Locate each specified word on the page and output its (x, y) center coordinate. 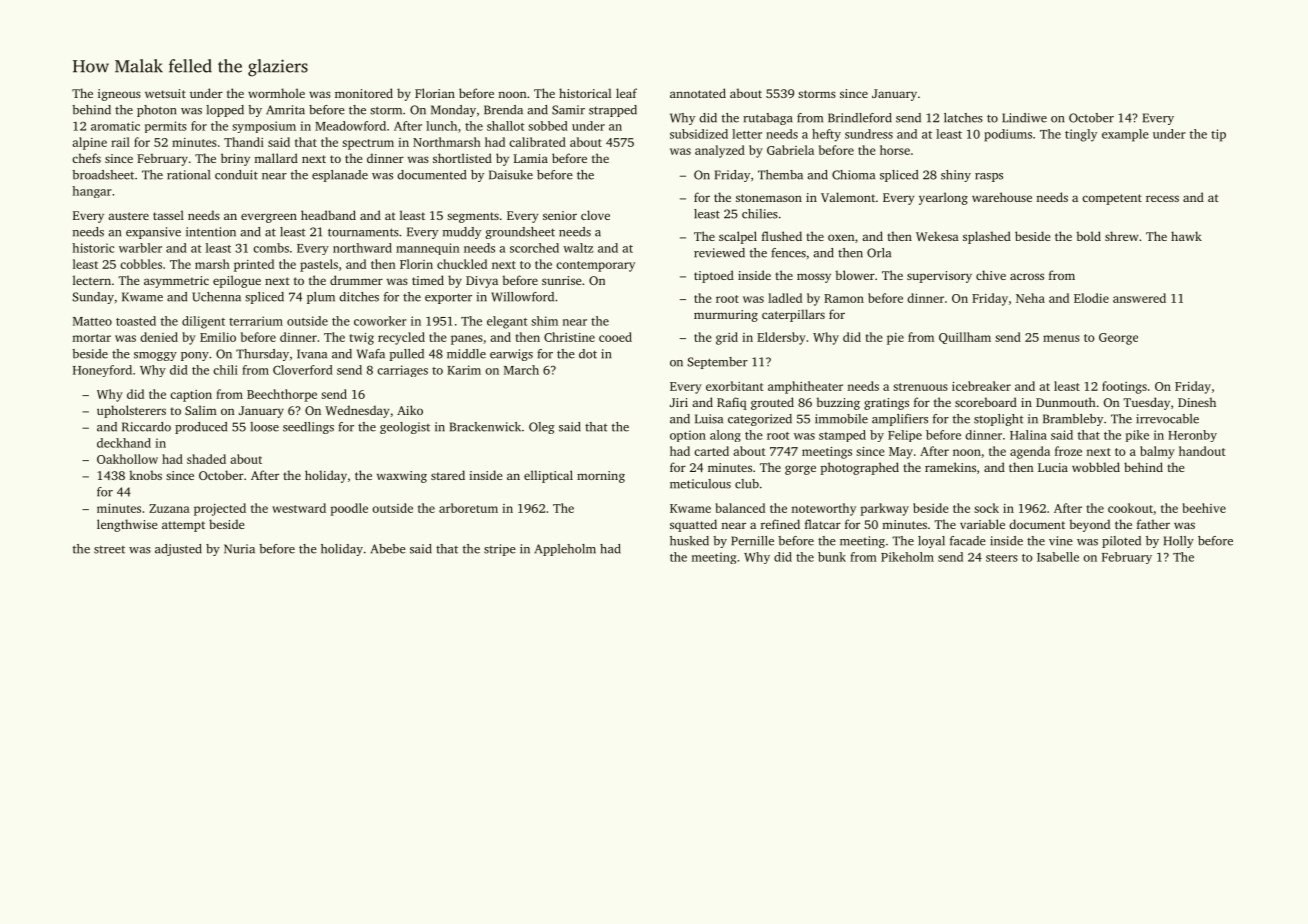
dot (588, 354)
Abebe (388, 549)
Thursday (262, 355)
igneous (119, 95)
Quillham (965, 338)
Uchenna (216, 297)
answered (1139, 298)
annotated (698, 93)
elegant (507, 322)
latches (963, 118)
